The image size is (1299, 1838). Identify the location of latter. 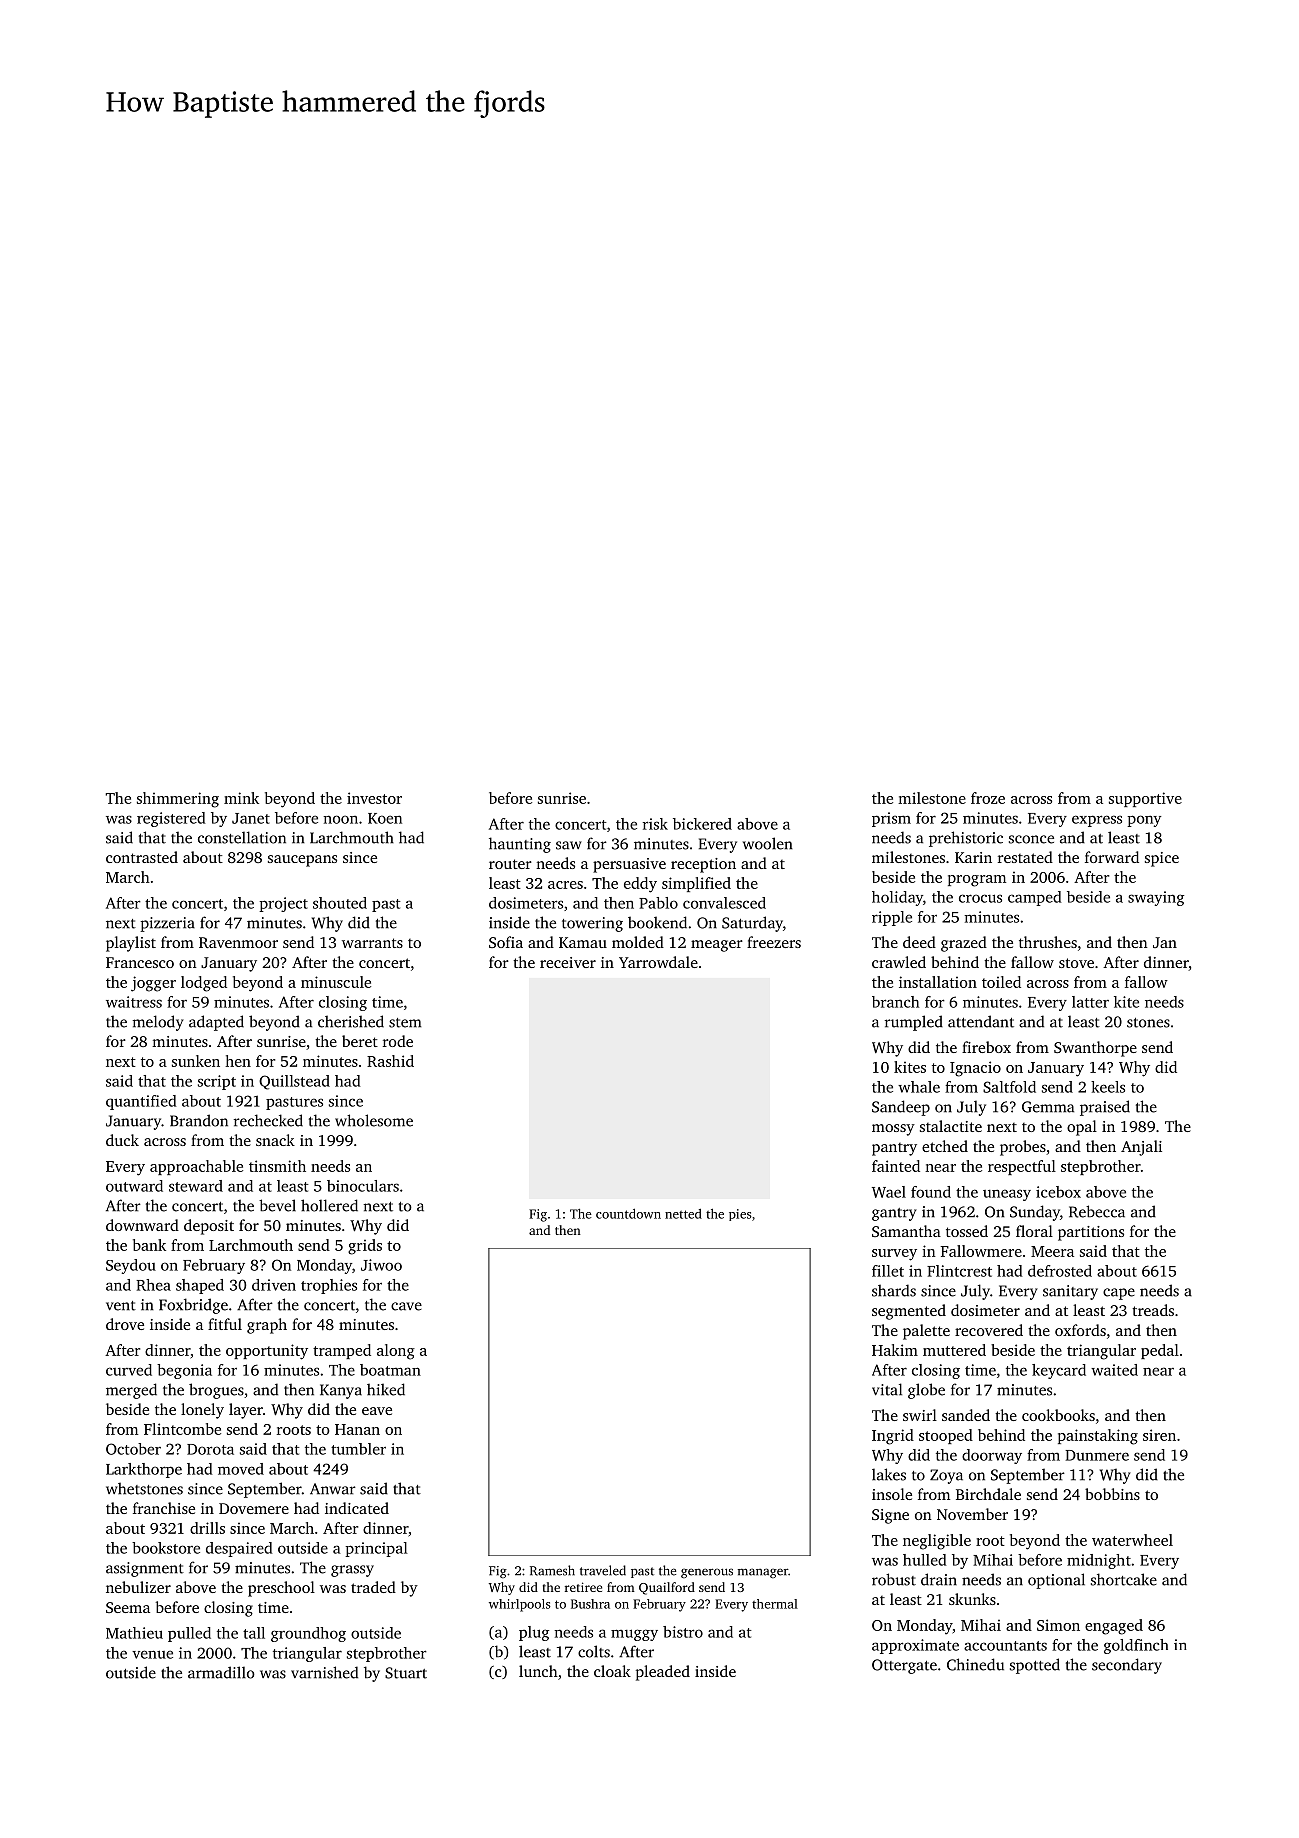
(1090, 1002).
